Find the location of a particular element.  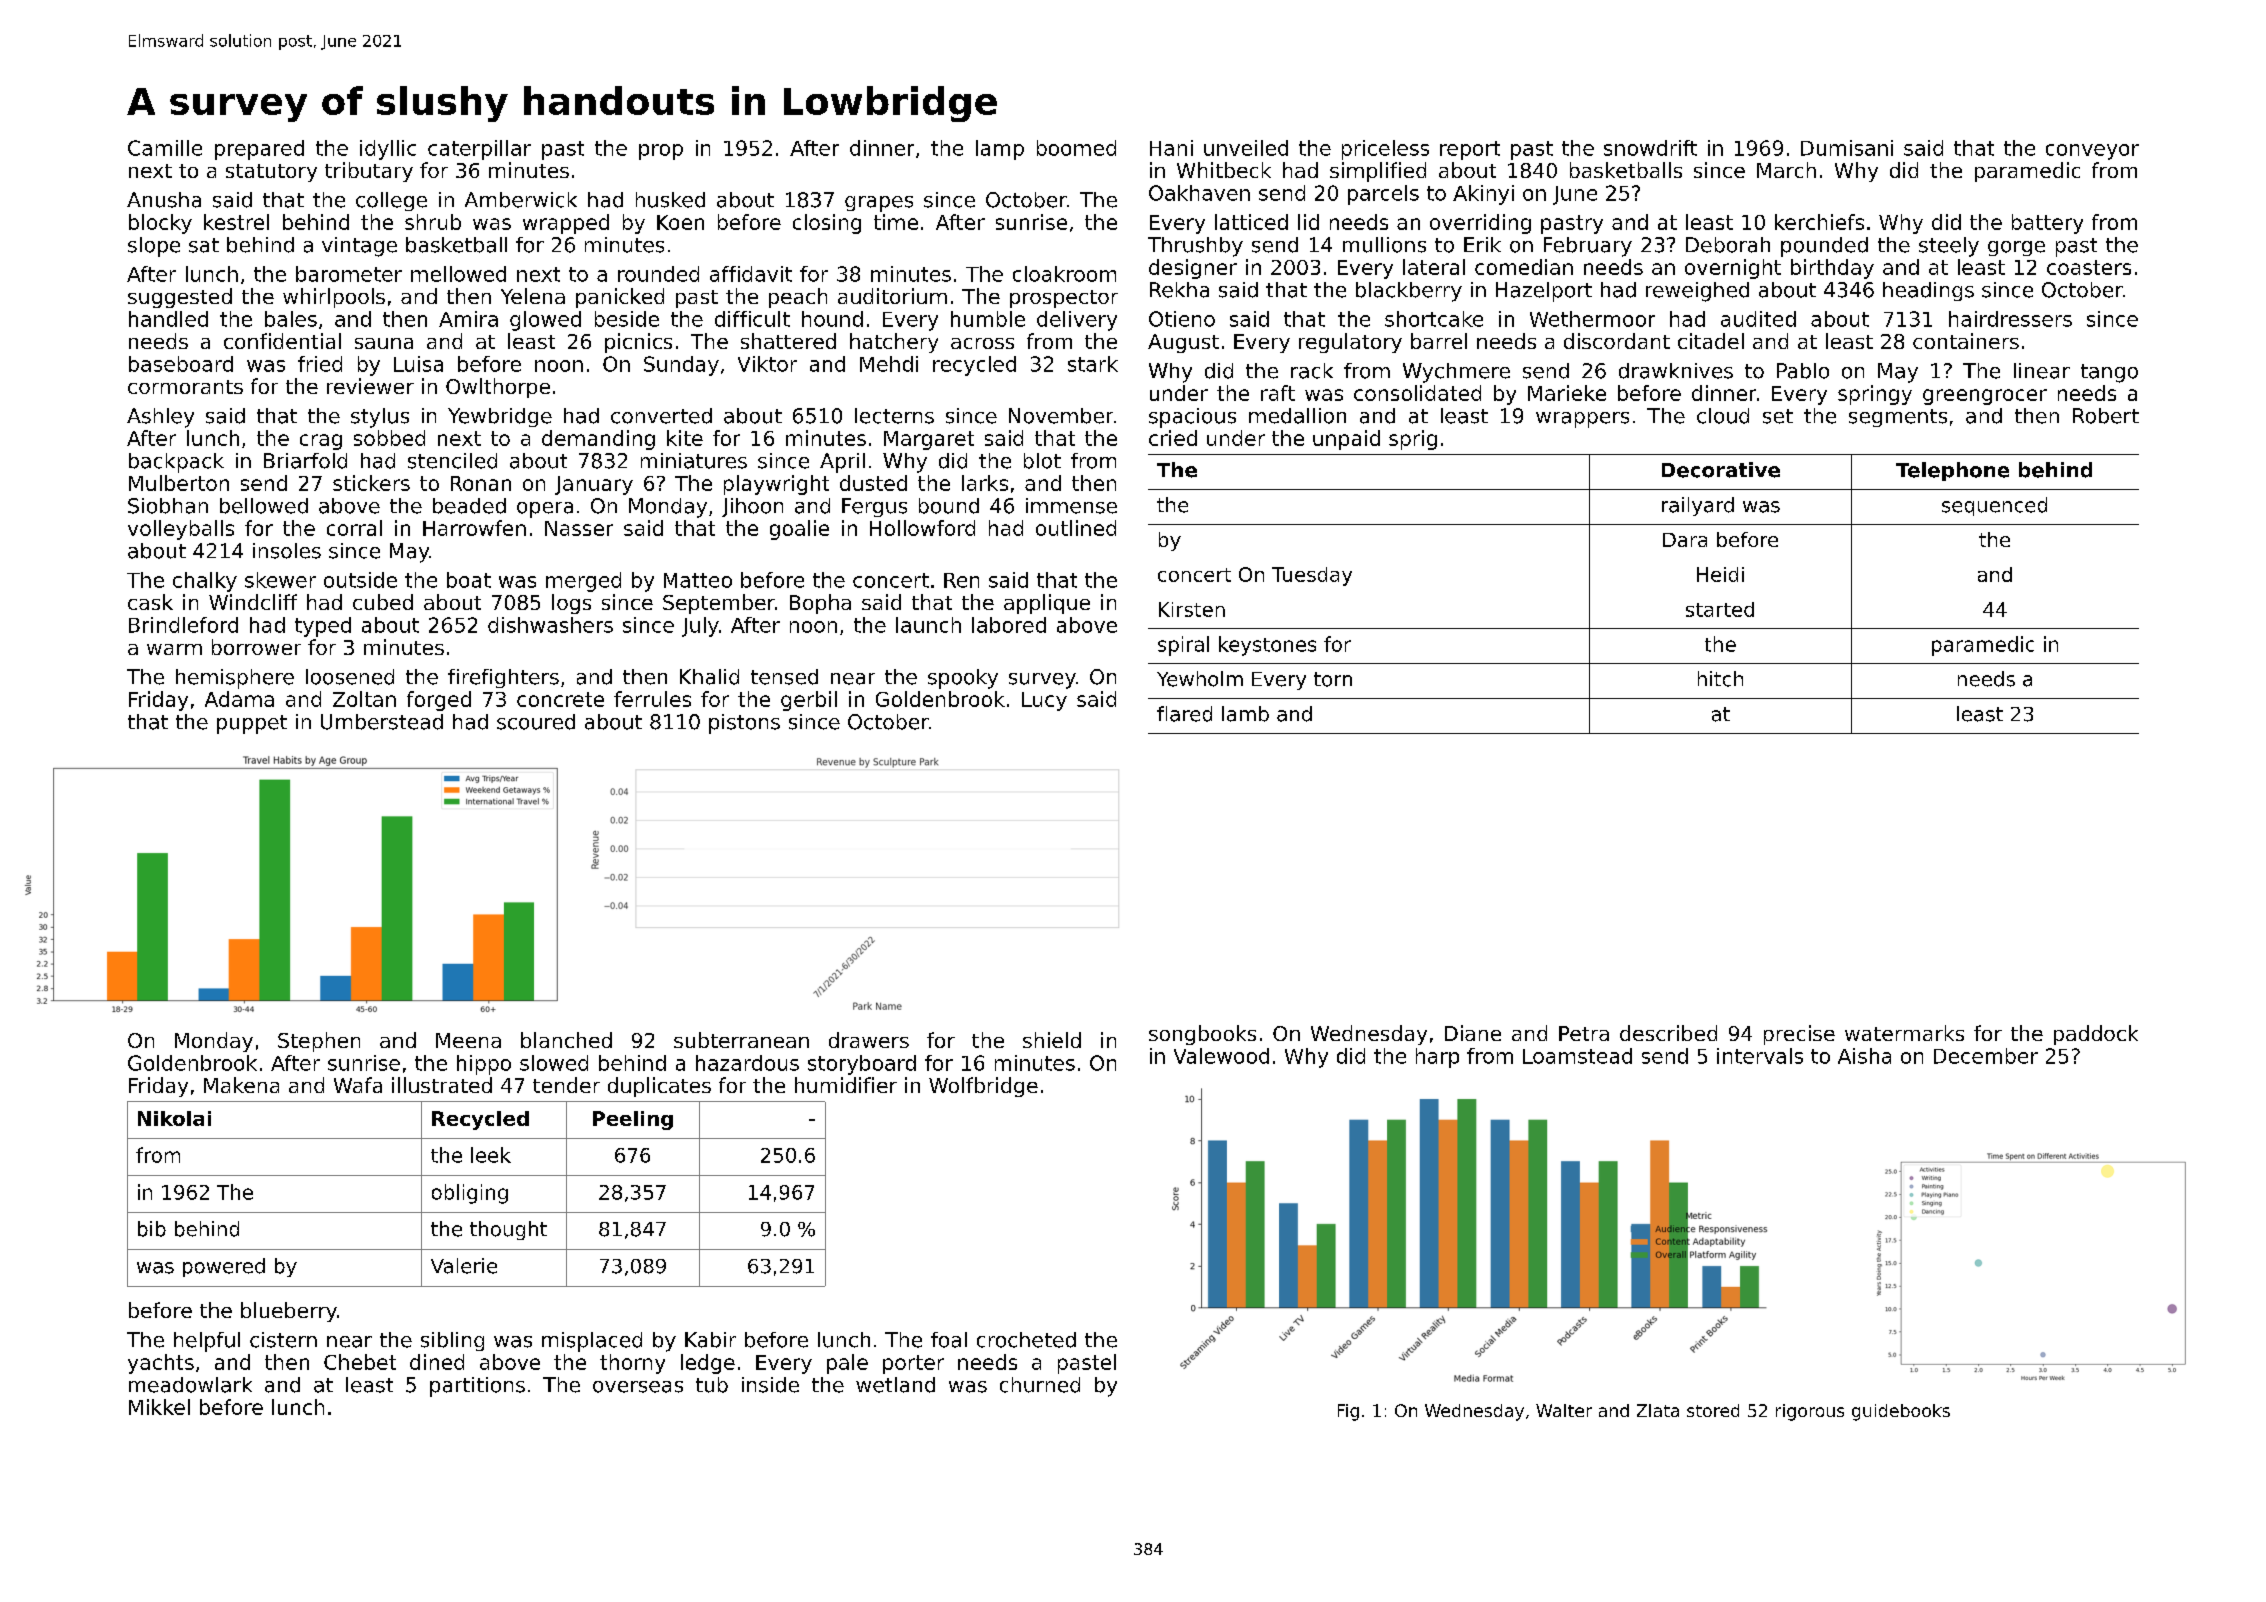

cloakroom is located at coordinates (1064, 274).
